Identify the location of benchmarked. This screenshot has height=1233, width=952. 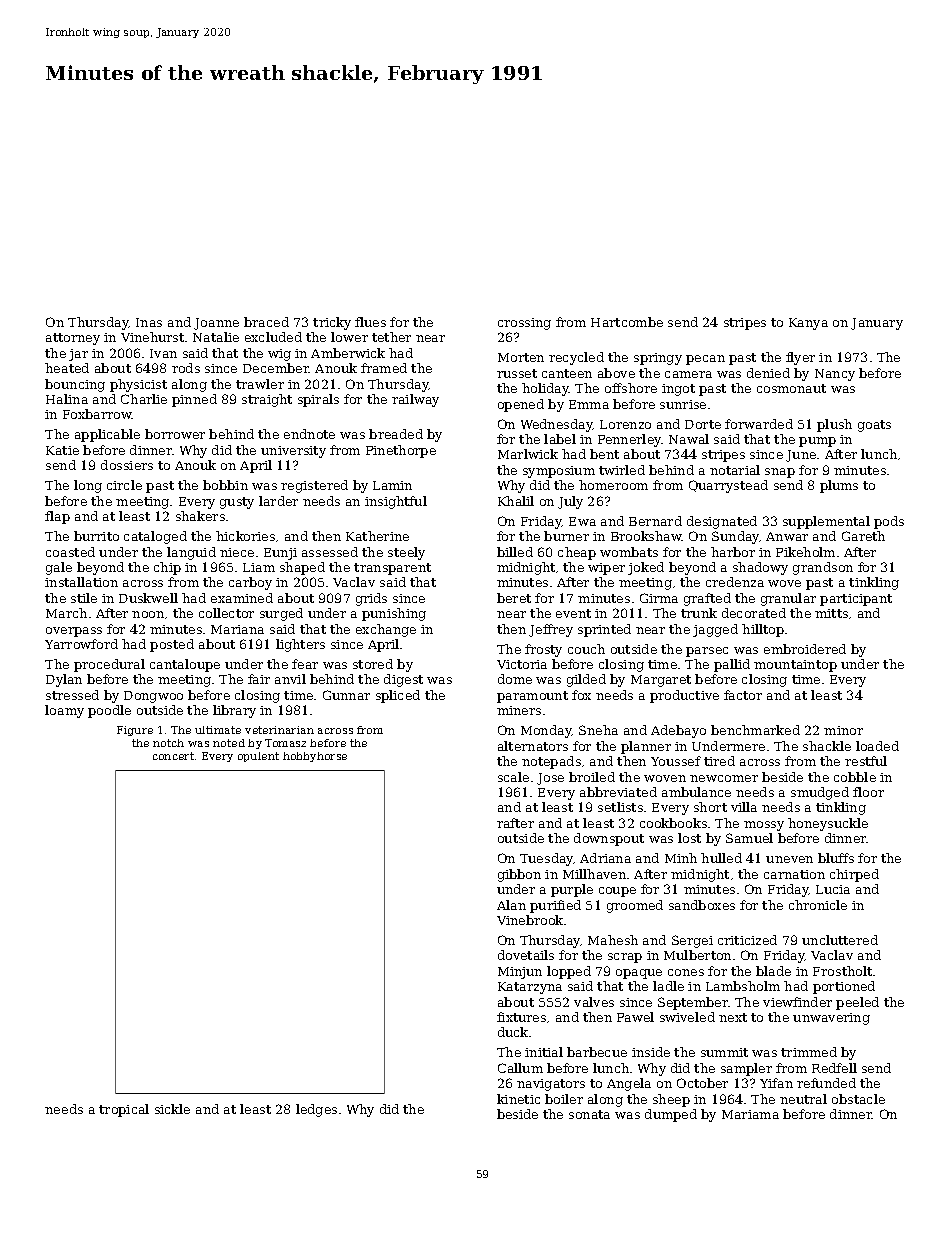
(755, 730).
